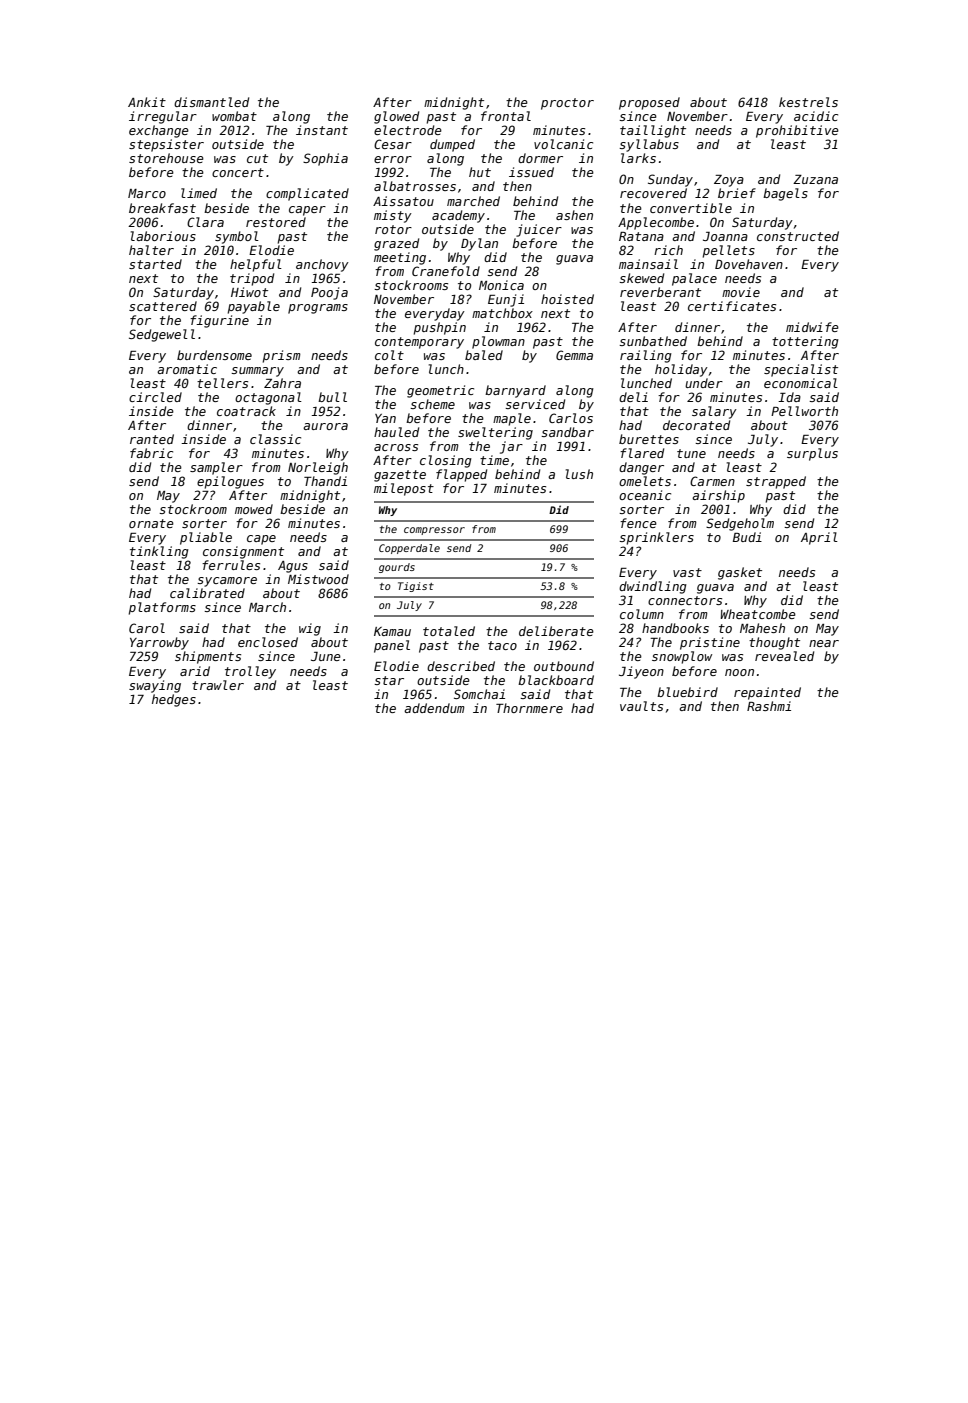 The image size is (968, 1403). I want to click on fence, so click(638, 523).
